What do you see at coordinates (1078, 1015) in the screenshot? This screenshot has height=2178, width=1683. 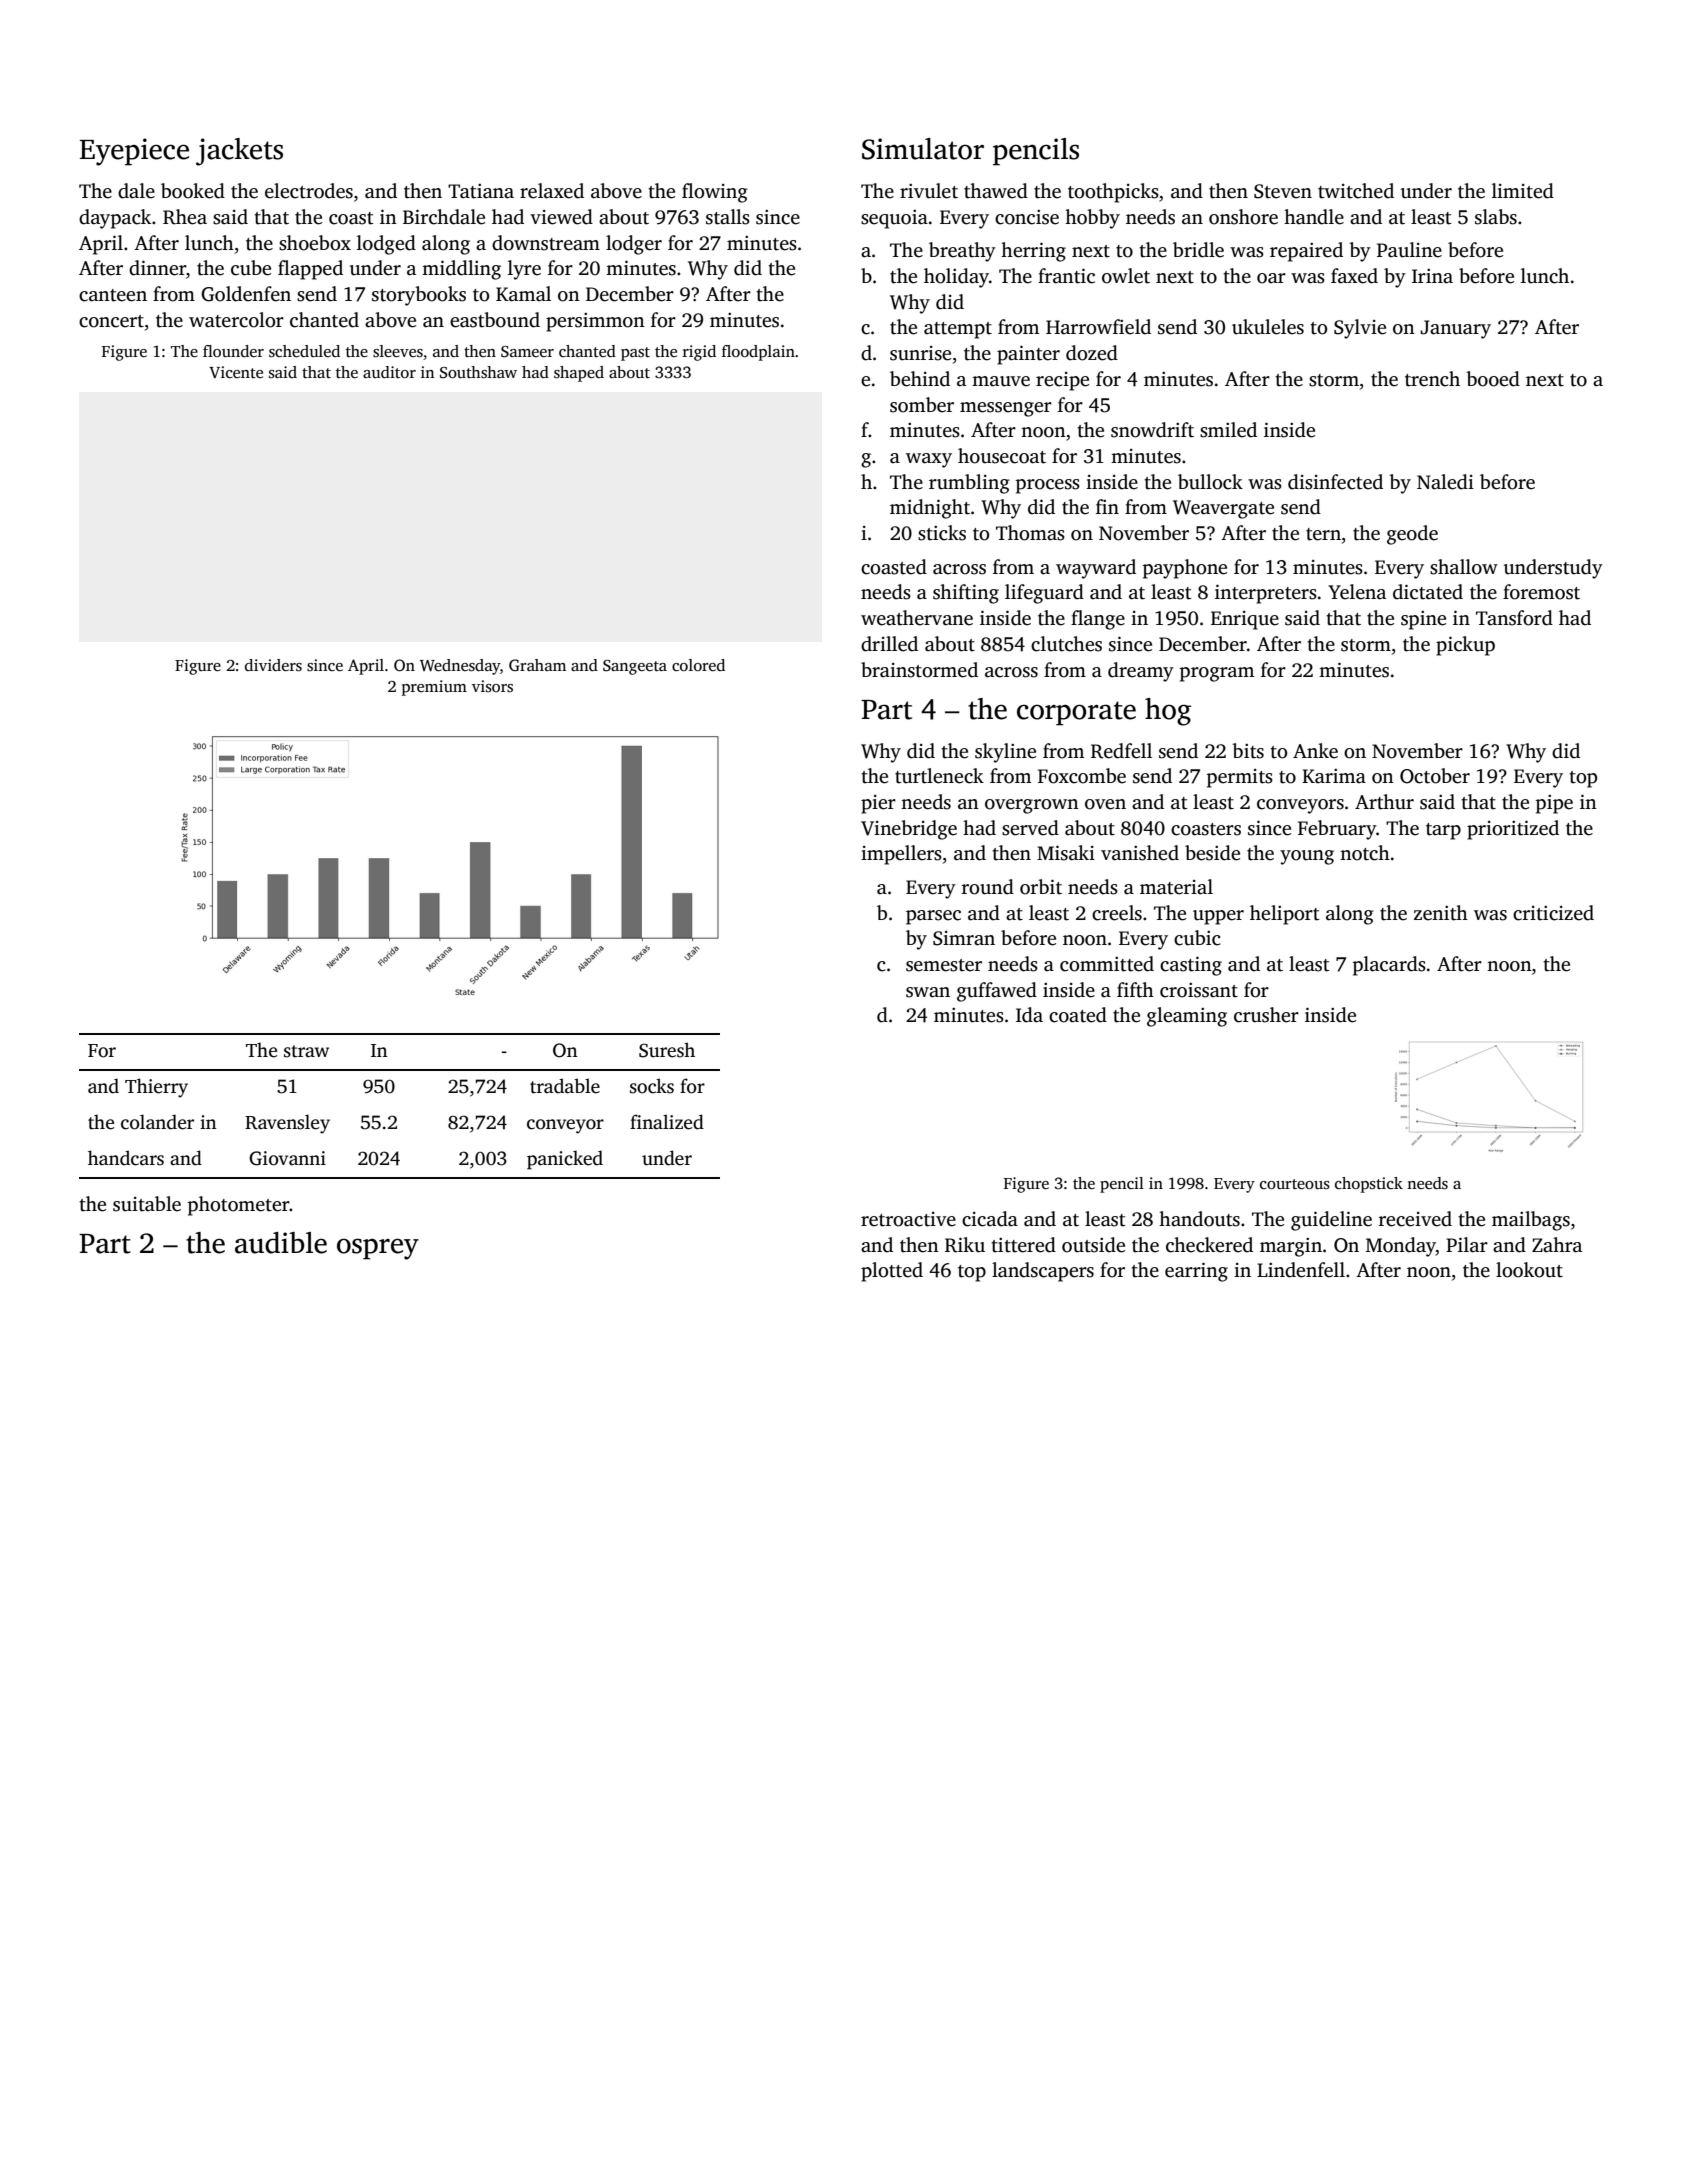 I see `coated` at bounding box center [1078, 1015].
